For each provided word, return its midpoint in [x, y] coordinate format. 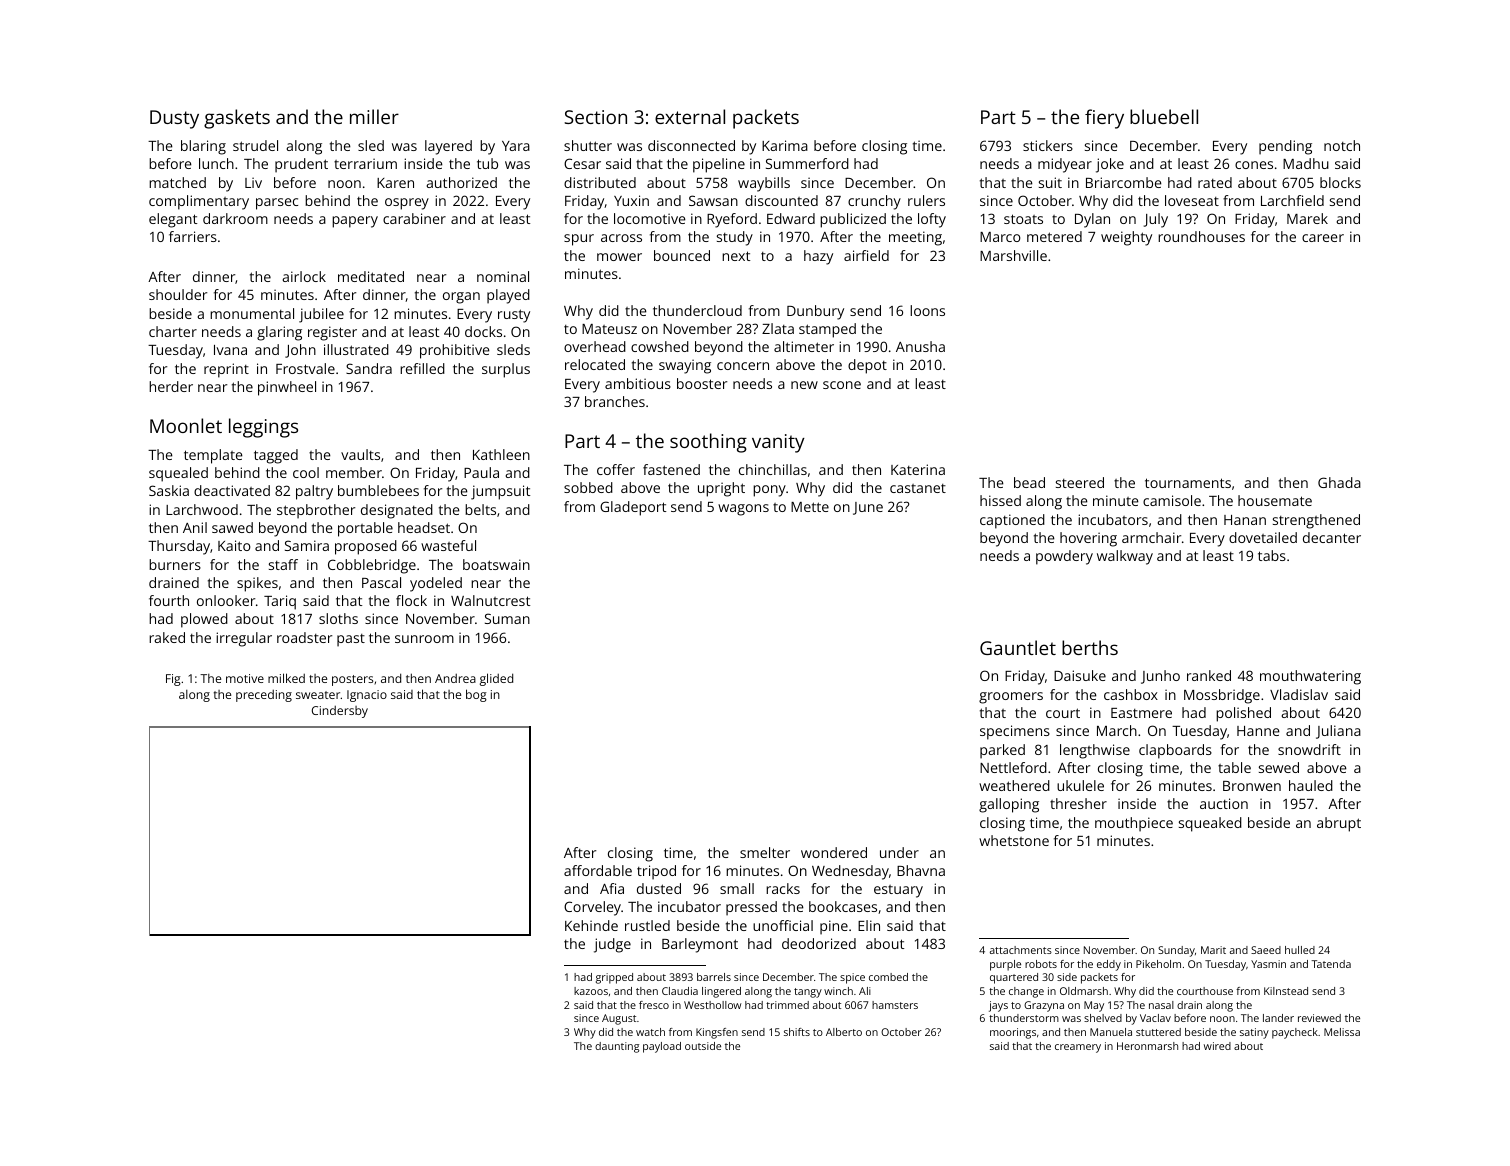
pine [834, 927]
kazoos [591, 991]
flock [411, 600]
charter [173, 331]
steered [1080, 482]
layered [448, 147]
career [1323, 238]
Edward [791, 218]
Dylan [1092, 220]
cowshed [660, 346]
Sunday [1176, 951]
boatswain [496, 564]
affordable [598, 870]
